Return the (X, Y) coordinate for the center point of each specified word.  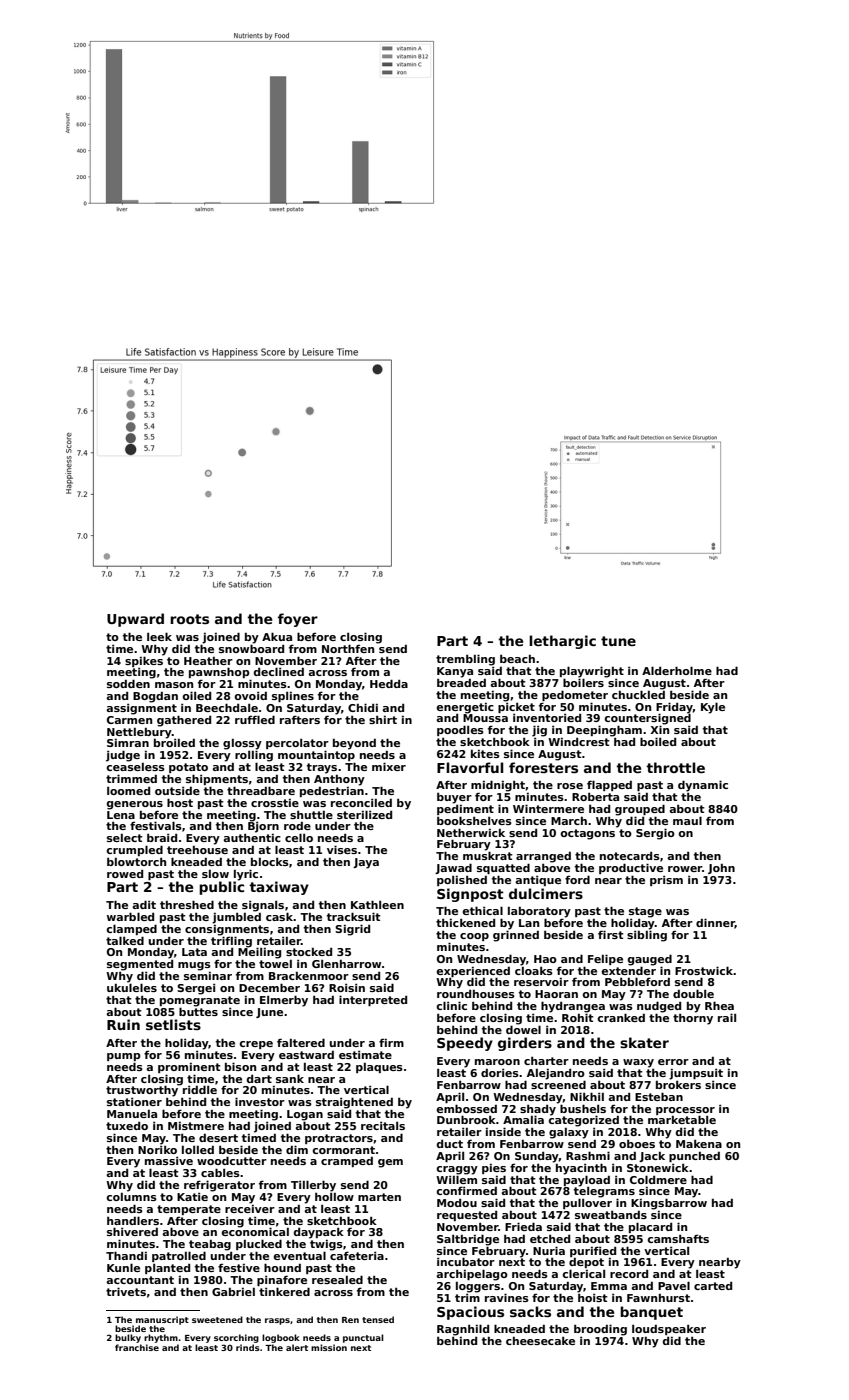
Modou (457, 1203)
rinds (248, 1347)
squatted (503, 868)
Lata (194, 952)
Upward (135, 620)
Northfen (348, 648)
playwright (592, 672)
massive (169, 1161)
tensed (378, 1319)
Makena (699, 1144)
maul (687, 820)
